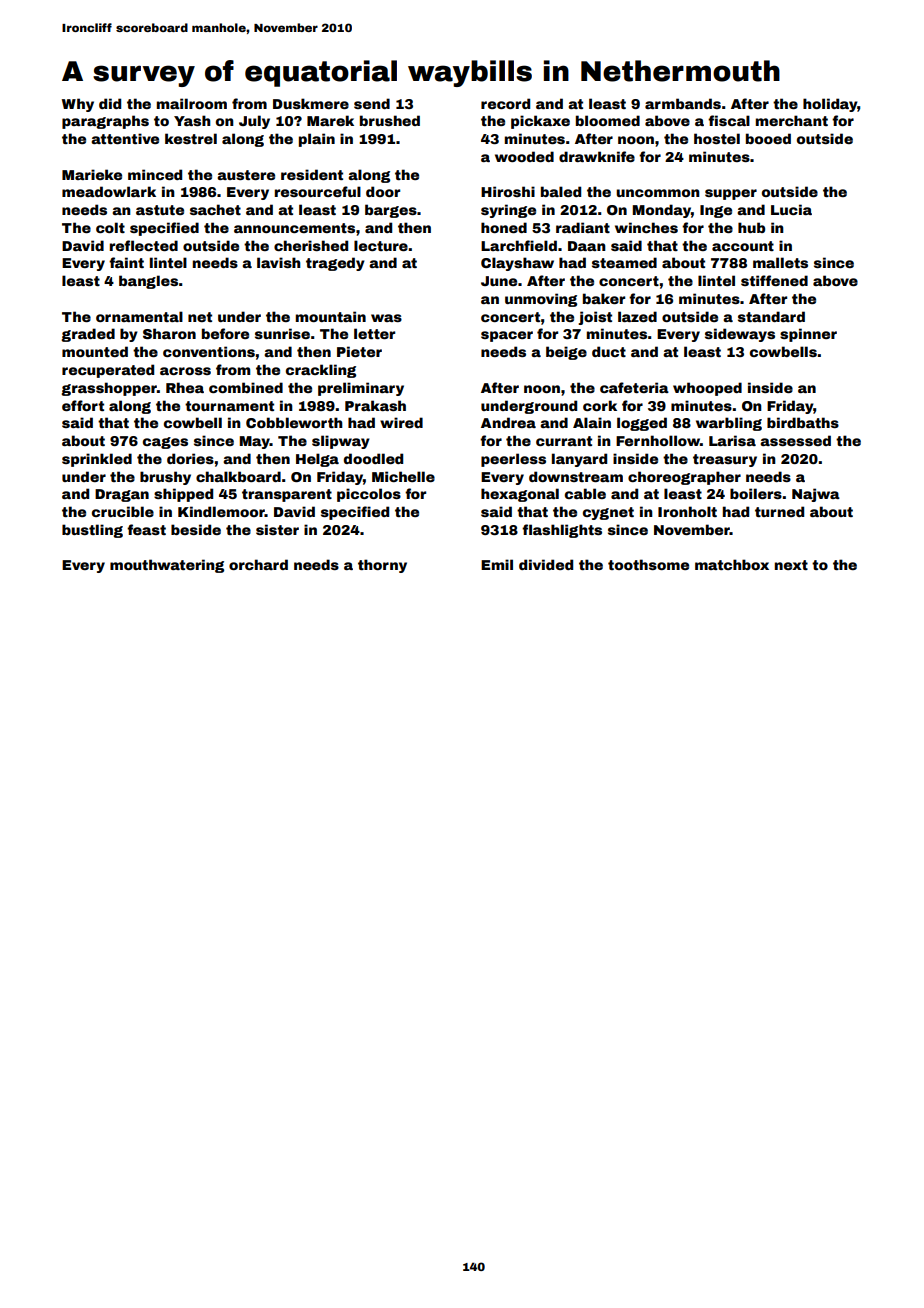 Image resolution: width=924 pixels, height=1308 pixels. I want to click on Why, so click(78, 105).
